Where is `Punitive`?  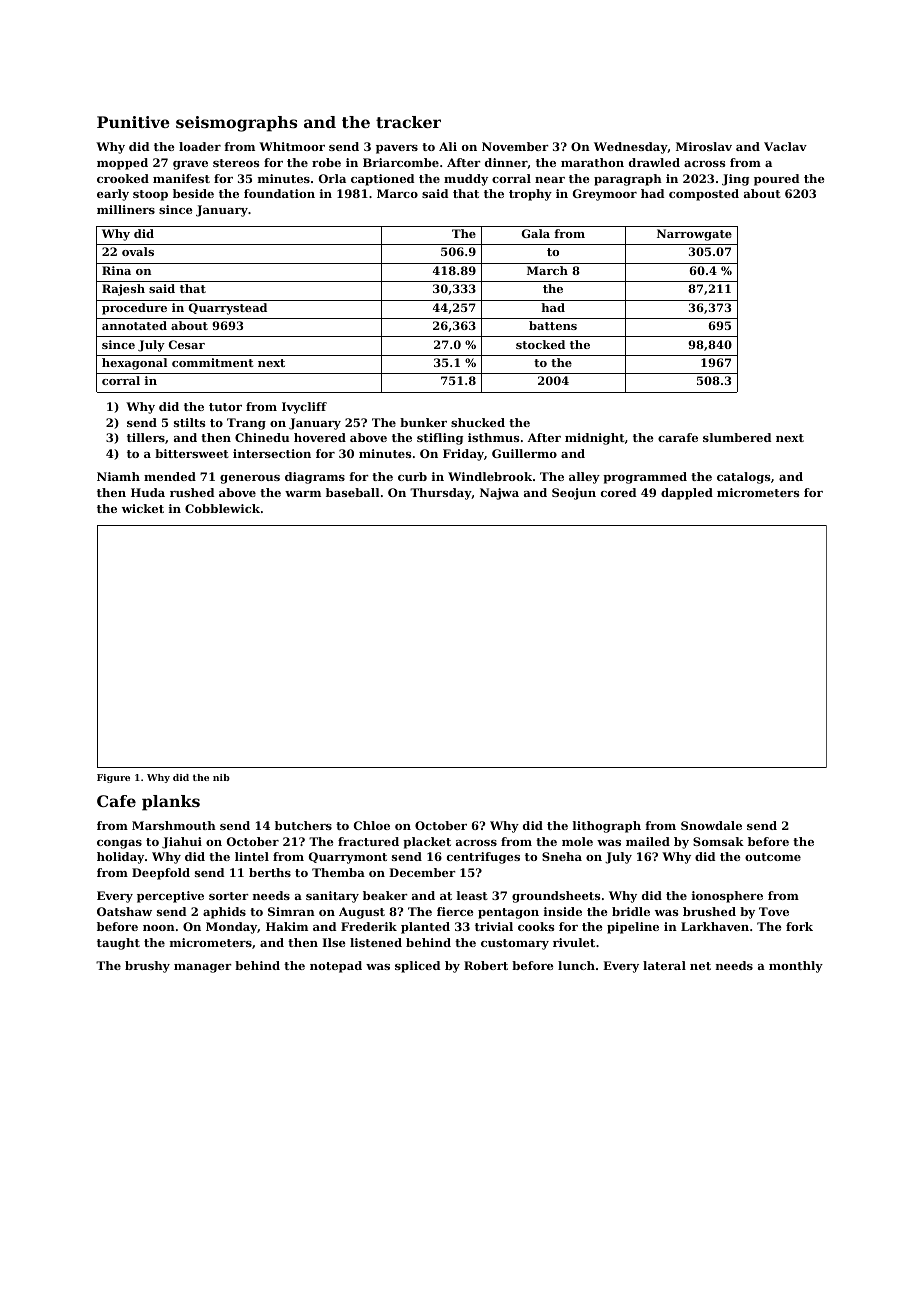 Punitive is located at coordinates (133, 122).
